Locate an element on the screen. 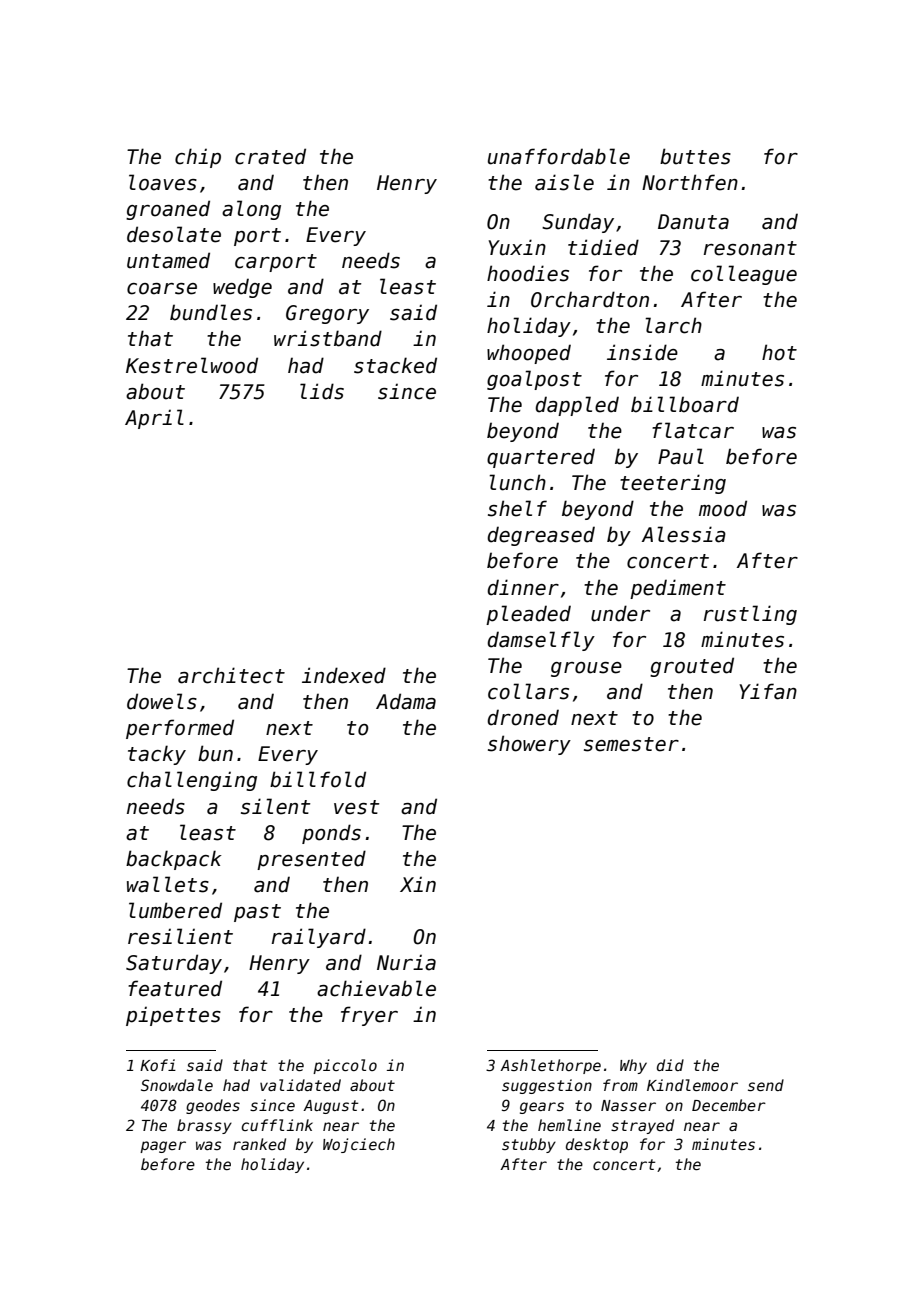 This screenshot has width=924, height=1314. unaffordable is located at coordinates (559, 156).
